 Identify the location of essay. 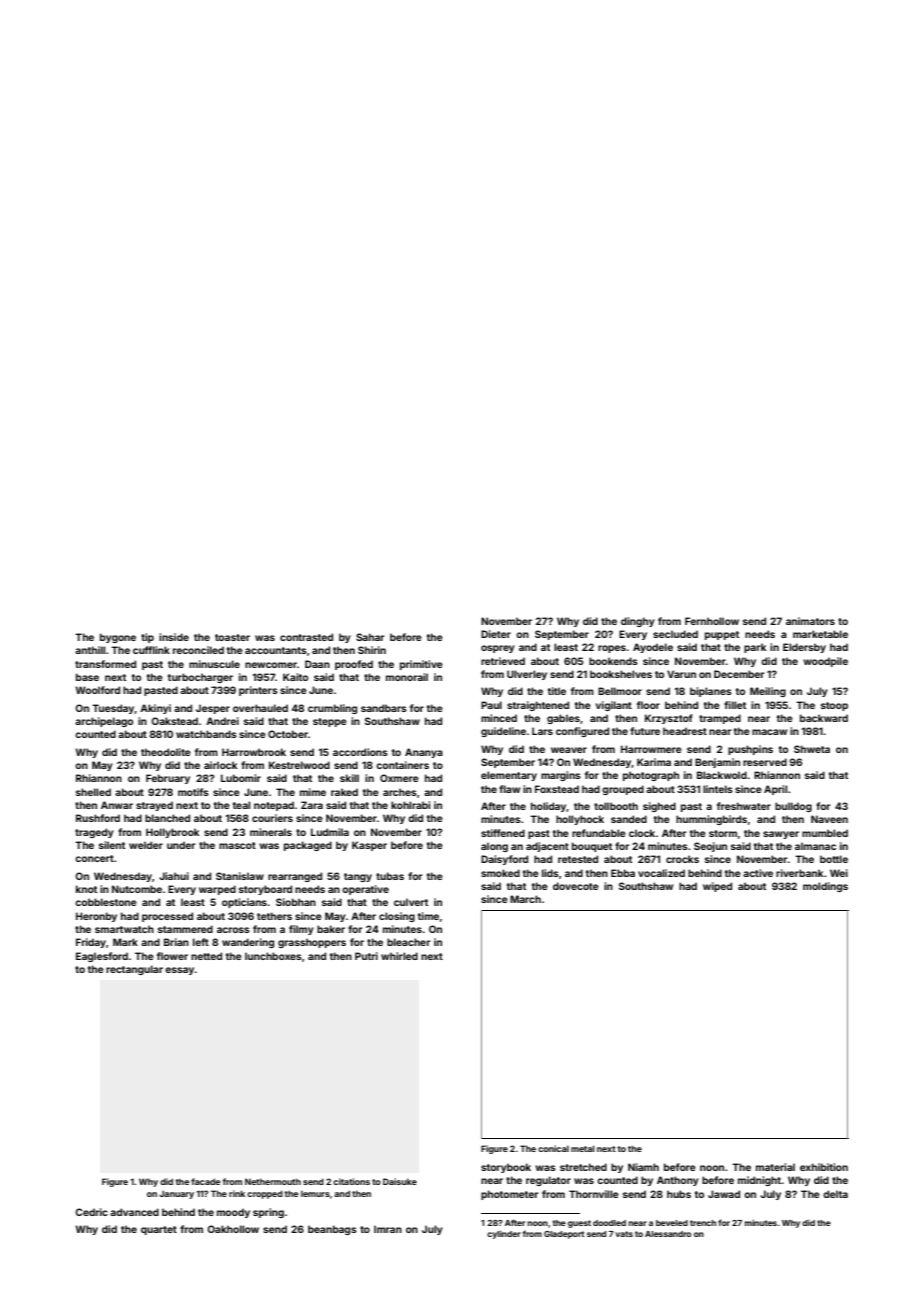
(179, 971).
